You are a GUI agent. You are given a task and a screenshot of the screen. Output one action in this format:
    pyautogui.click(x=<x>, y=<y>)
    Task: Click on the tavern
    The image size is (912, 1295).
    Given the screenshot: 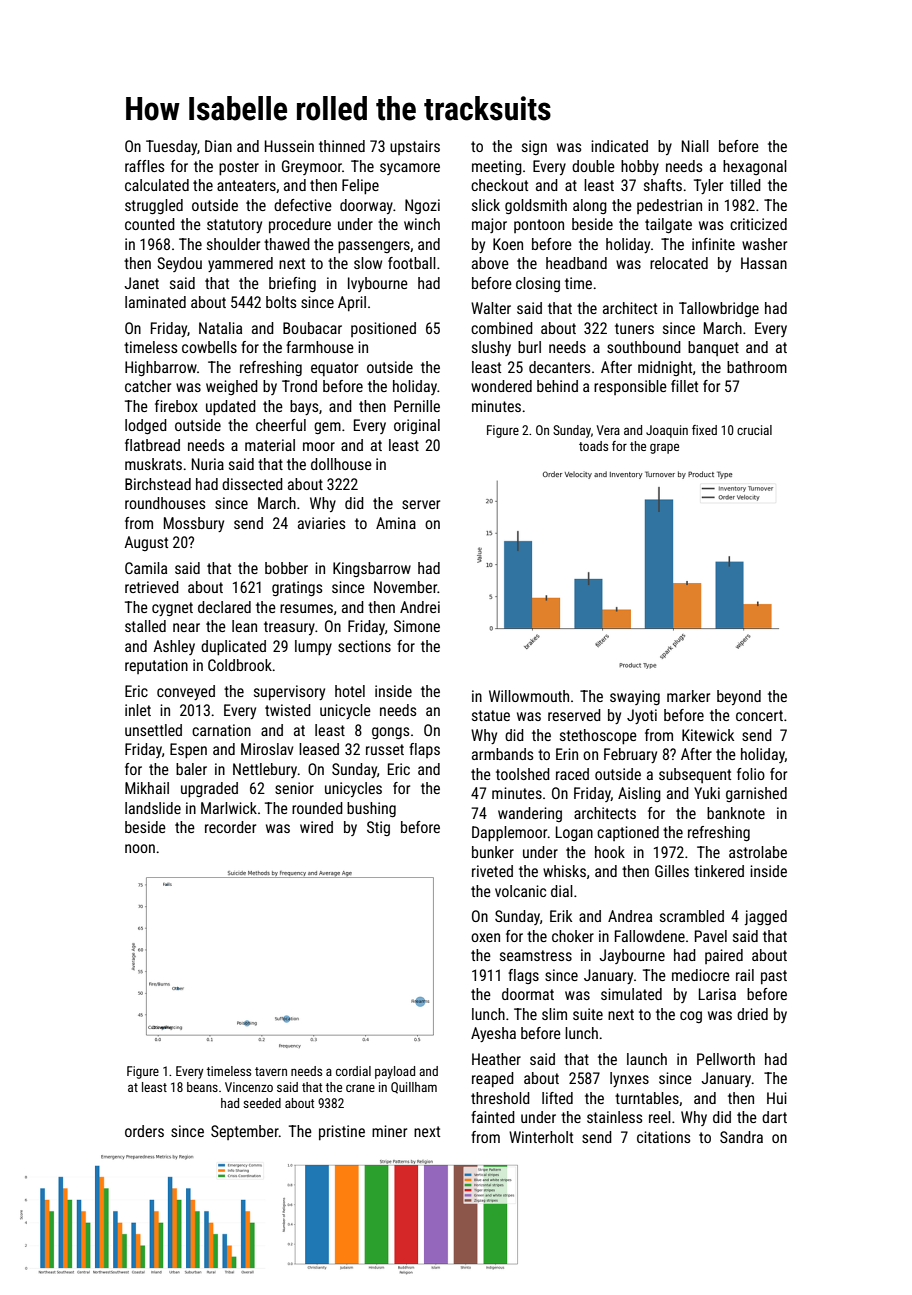 What is the action you would take?
    pyautogui.click(x=271, y=1071)
